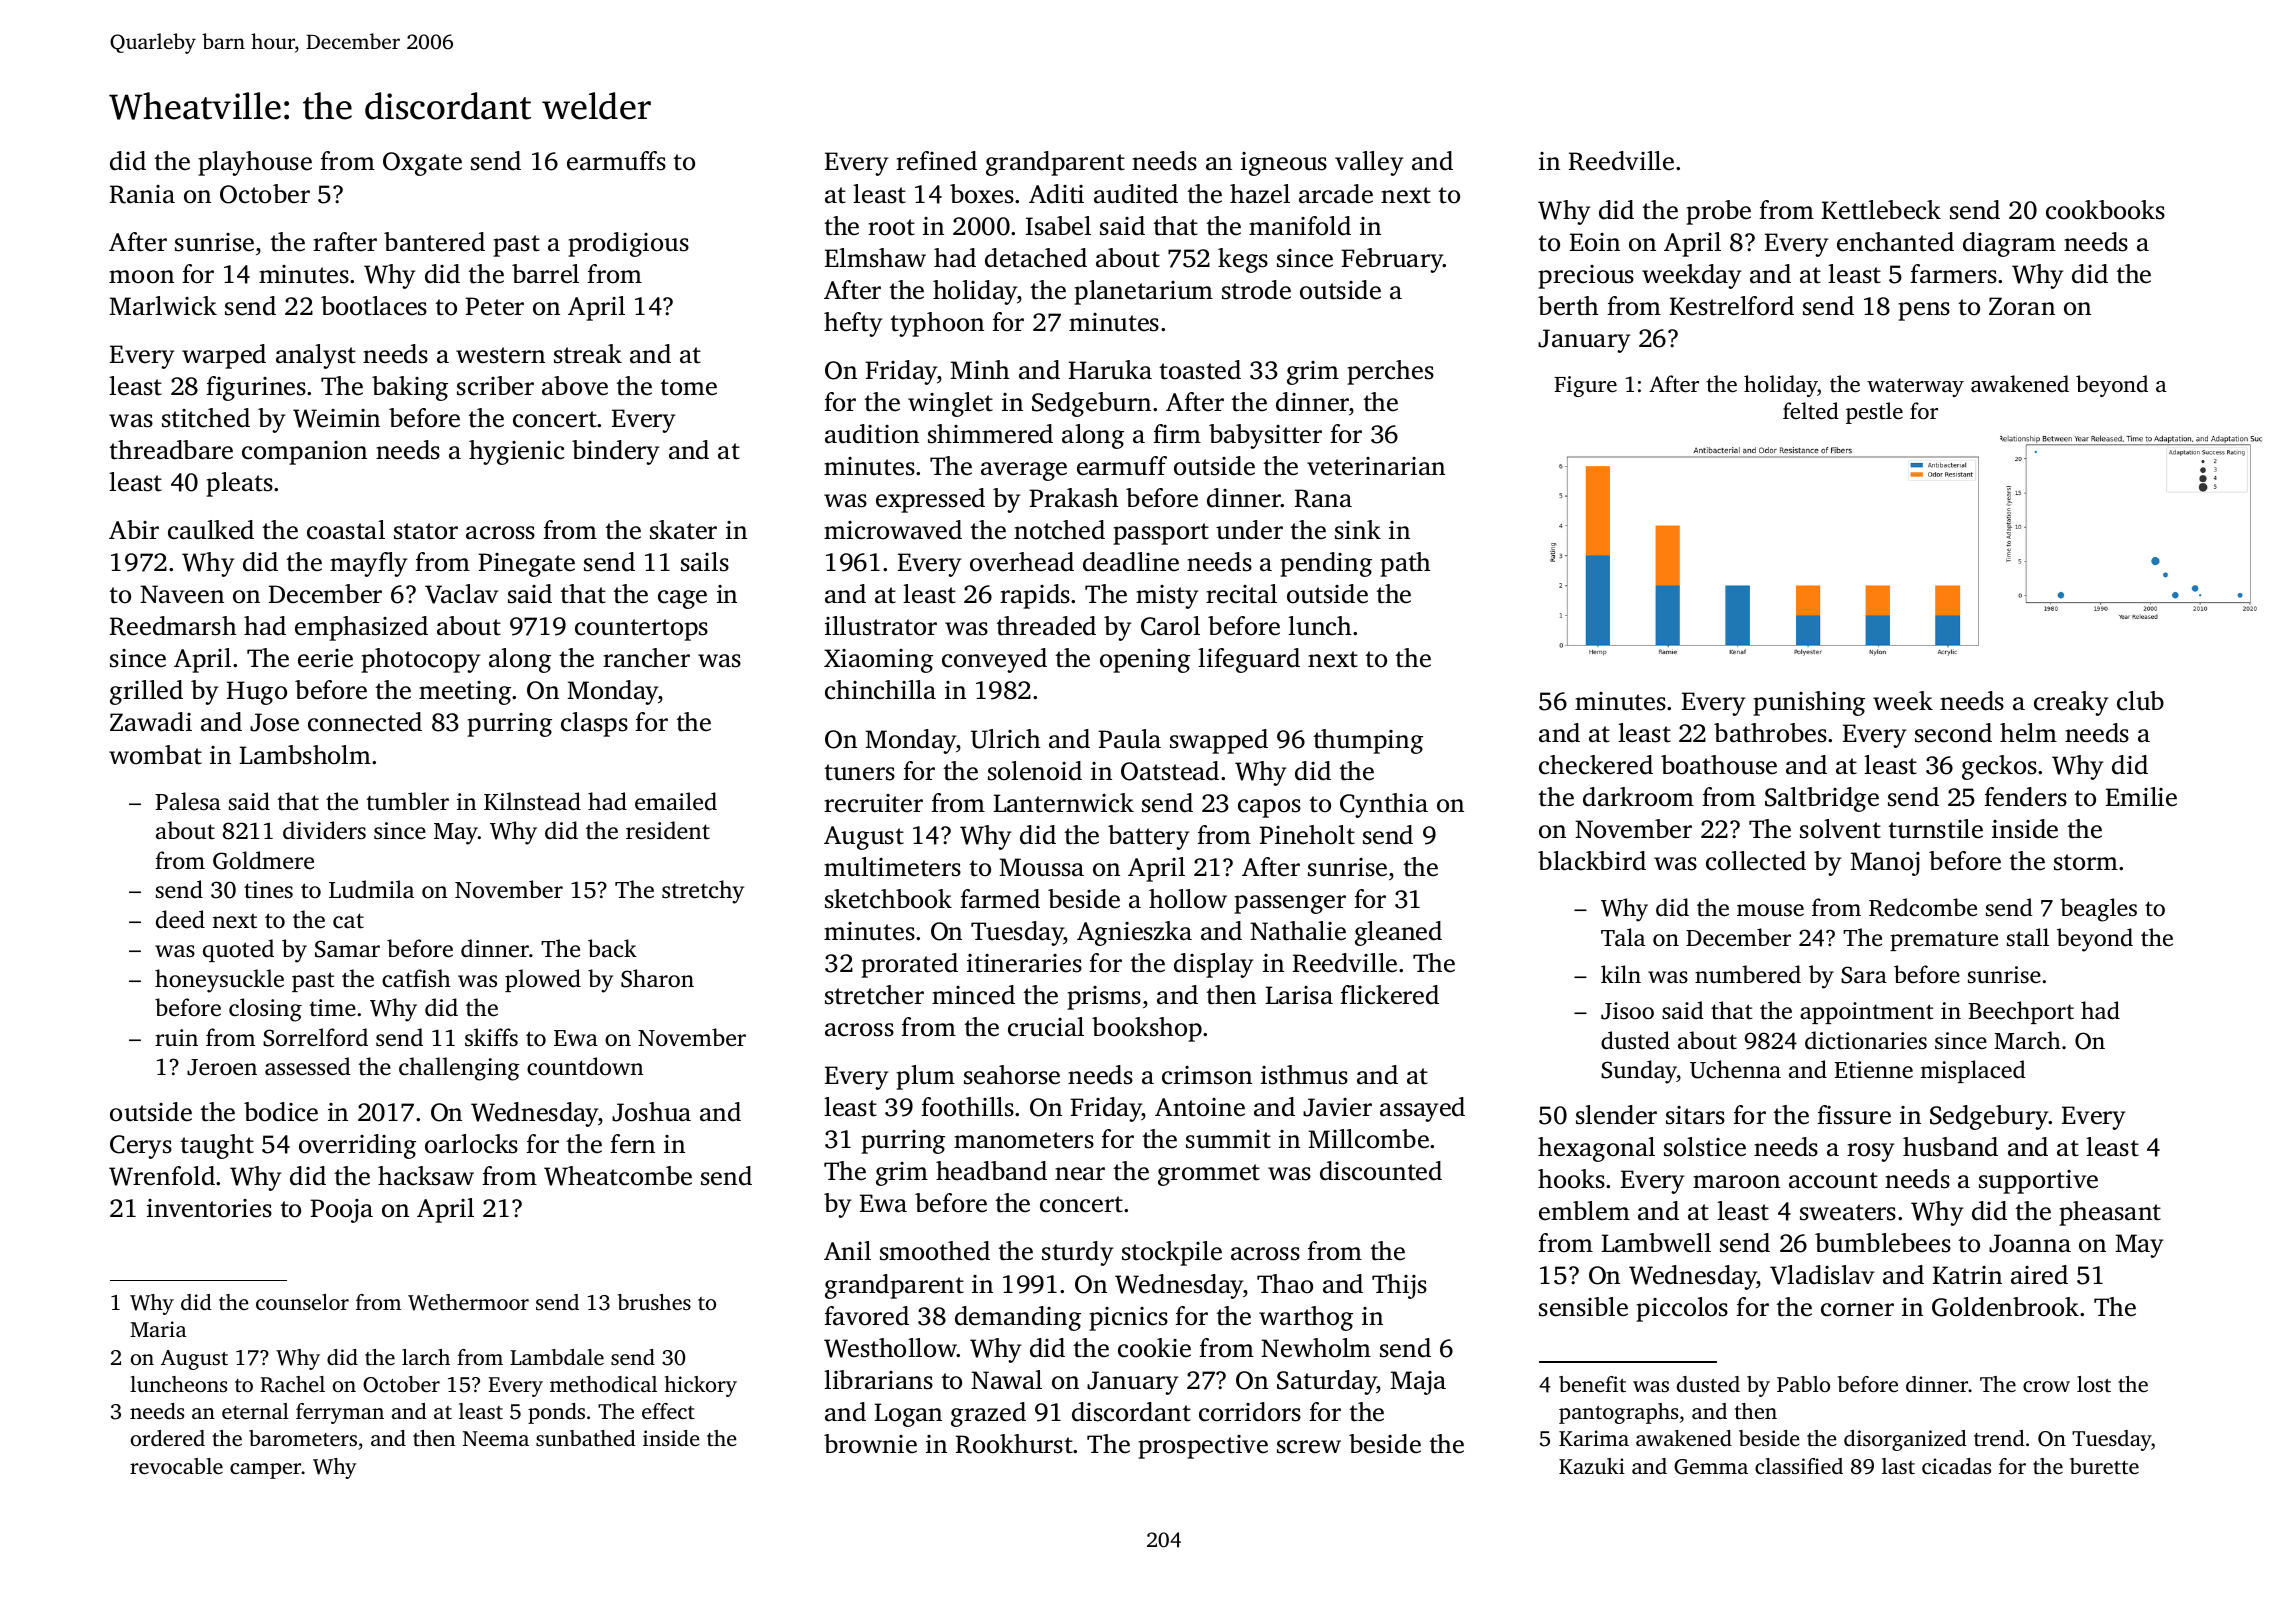  Describe the element at coordinates (1809, 703) in the document. I see `punishing` at that location.
